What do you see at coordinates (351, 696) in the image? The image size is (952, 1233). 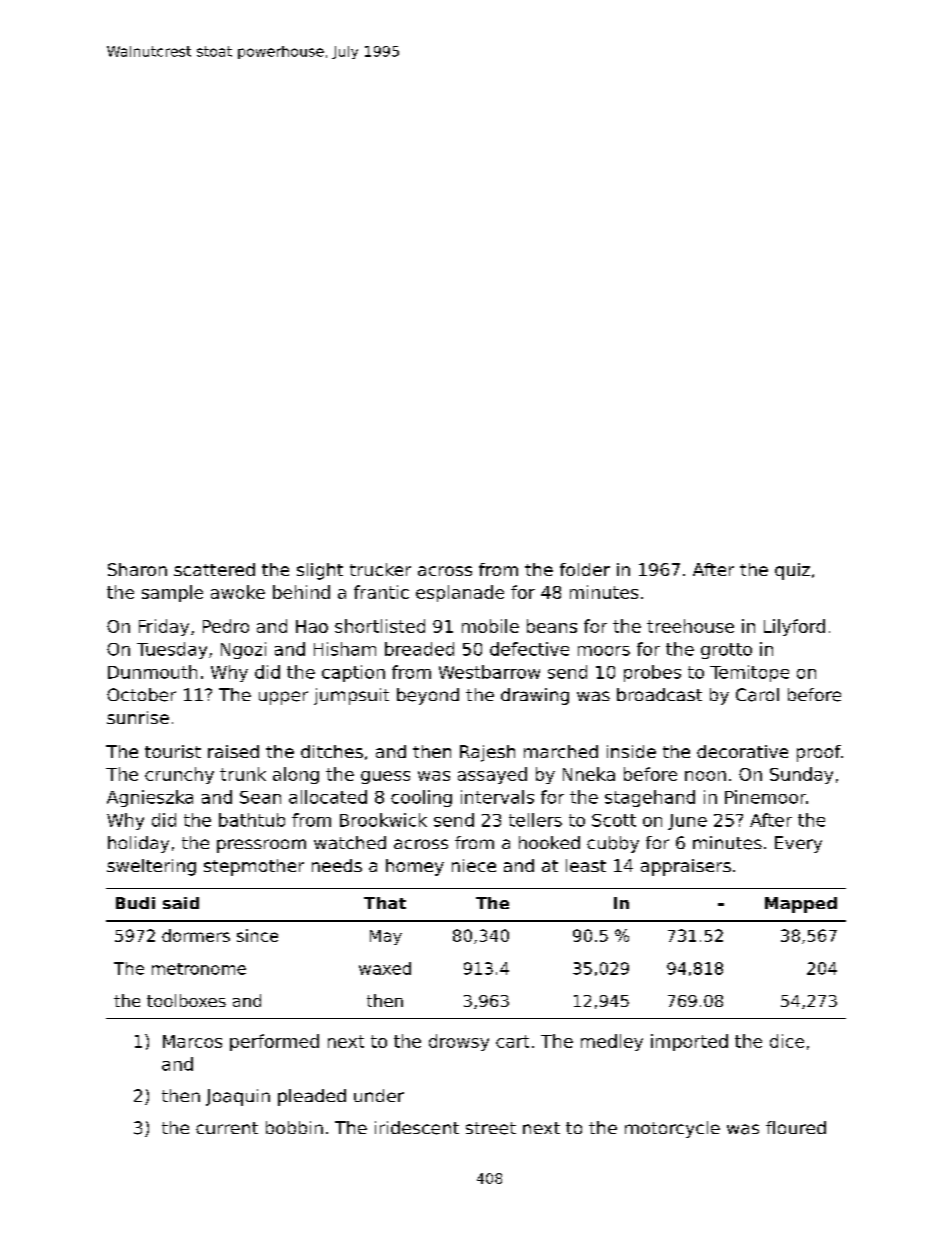 I see `jumpsuit` at bounding box center [351, 696].
